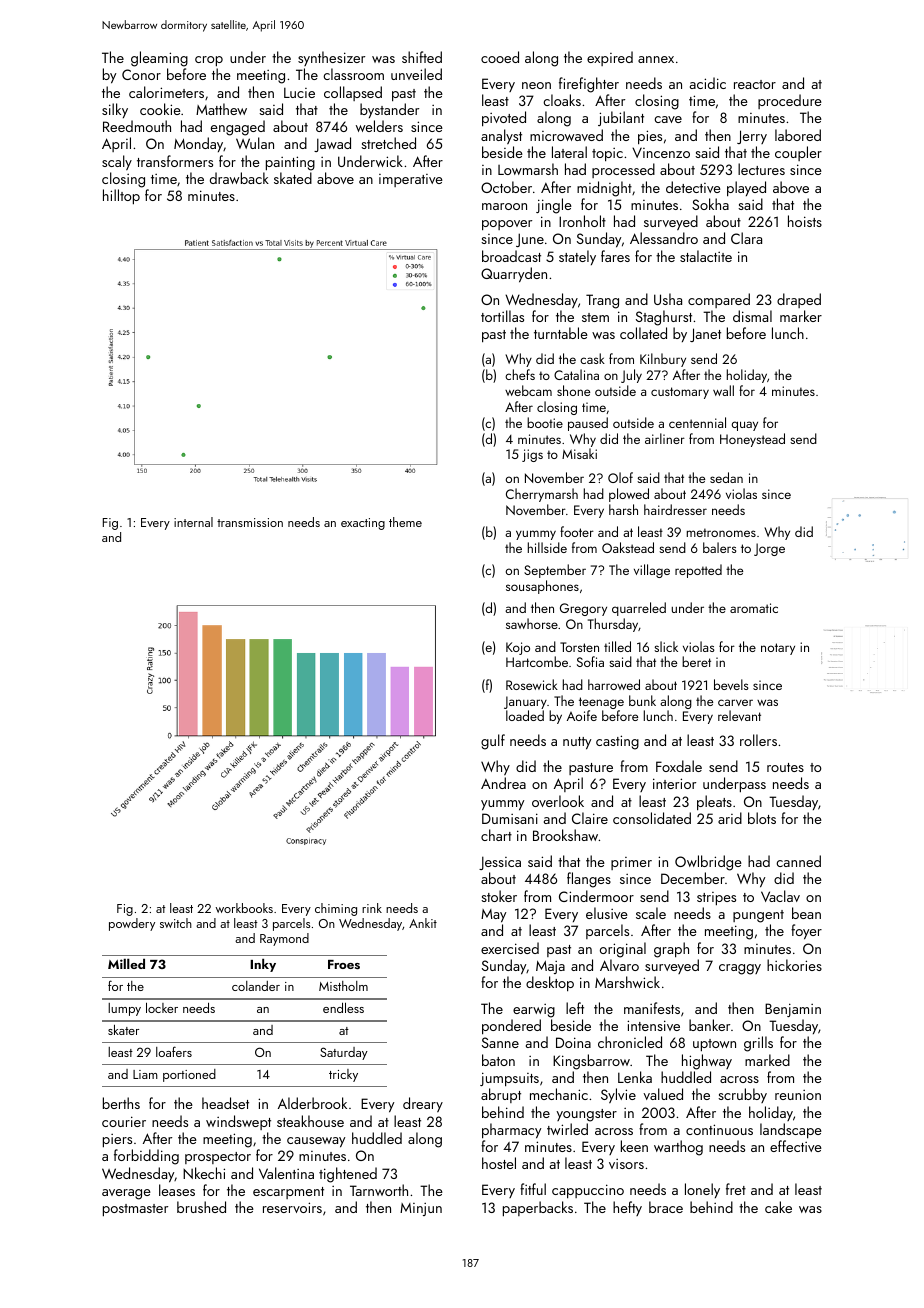 The image size is (924, 1308). I want to click on windswept, so click(238, 1122).
